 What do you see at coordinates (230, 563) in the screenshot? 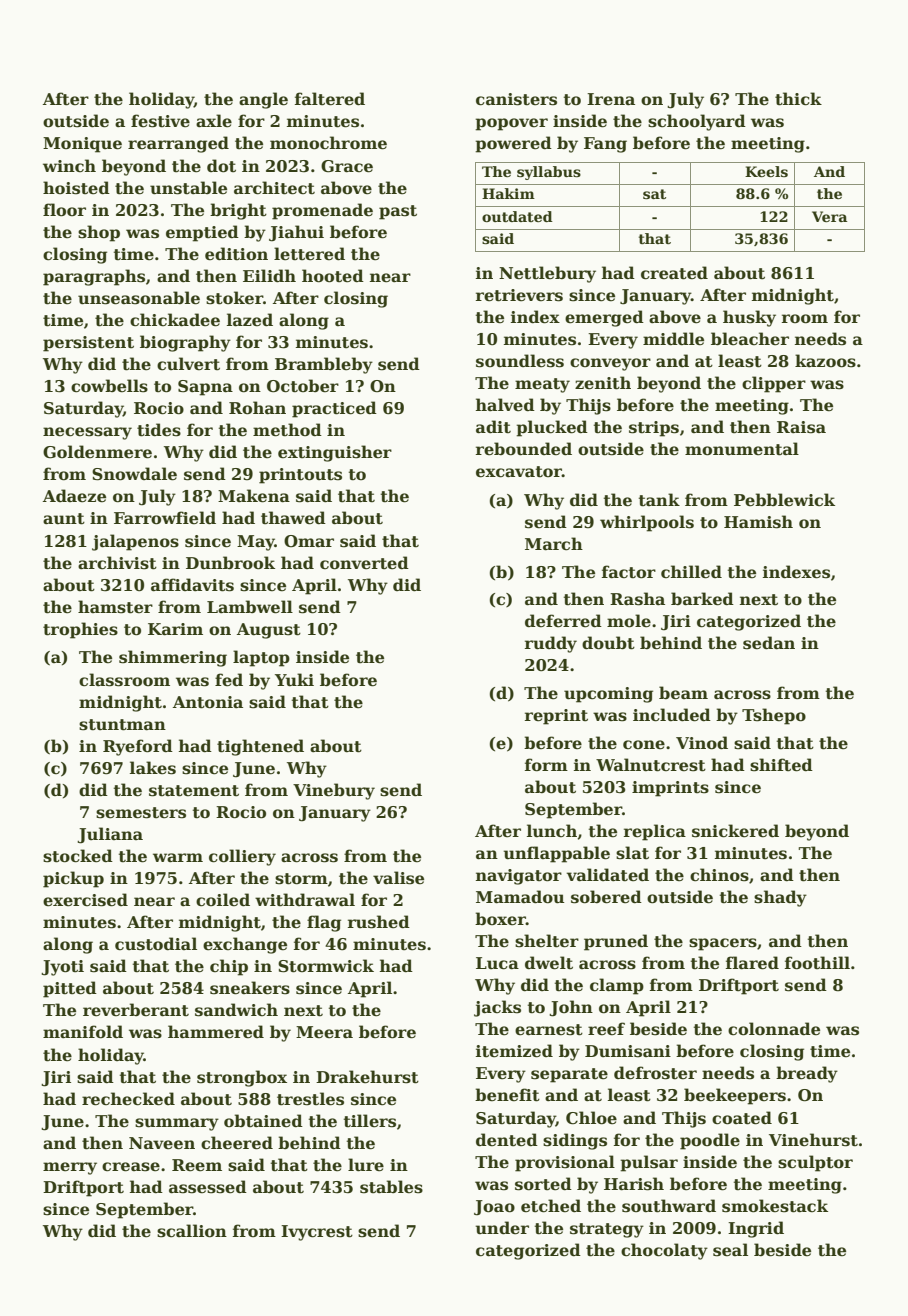
I see `Dunbrook` at bounding box center [230, 563].
